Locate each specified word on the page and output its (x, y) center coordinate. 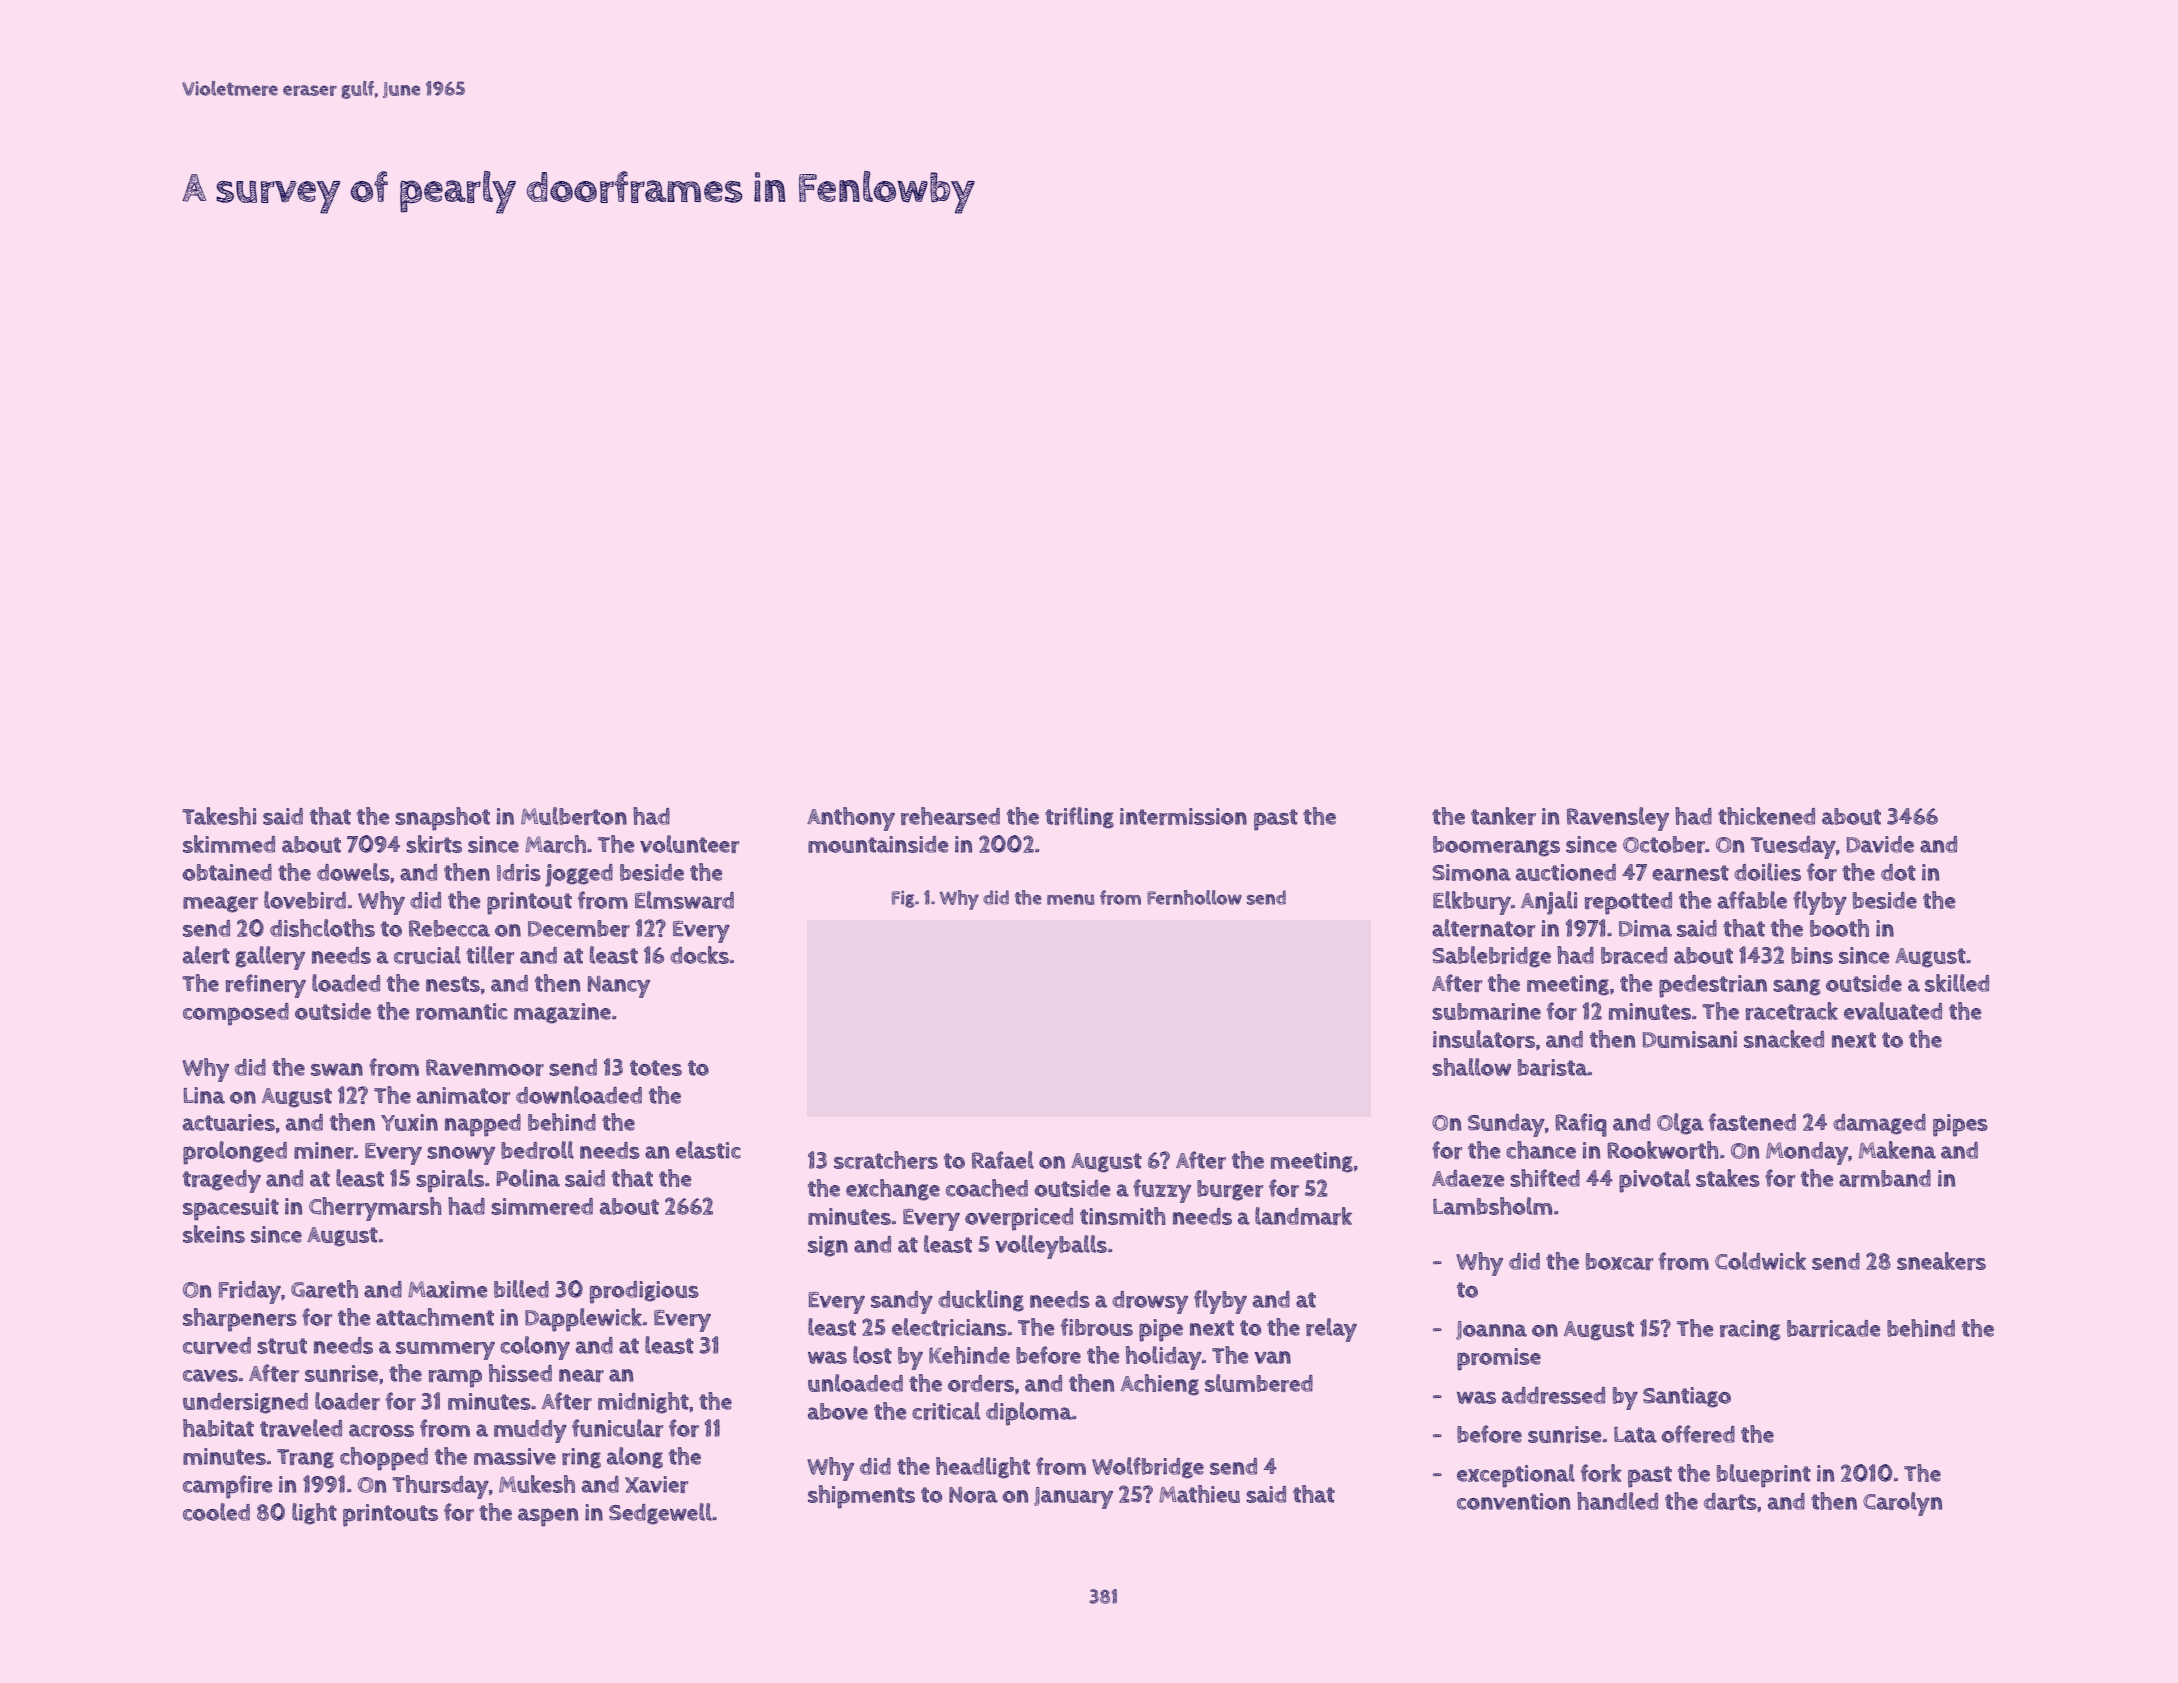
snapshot (442, 819)
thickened (1766, 816)
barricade (1833, 1328)
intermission (1183, 816)
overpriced (1019, 1219)
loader (347, 1401)
